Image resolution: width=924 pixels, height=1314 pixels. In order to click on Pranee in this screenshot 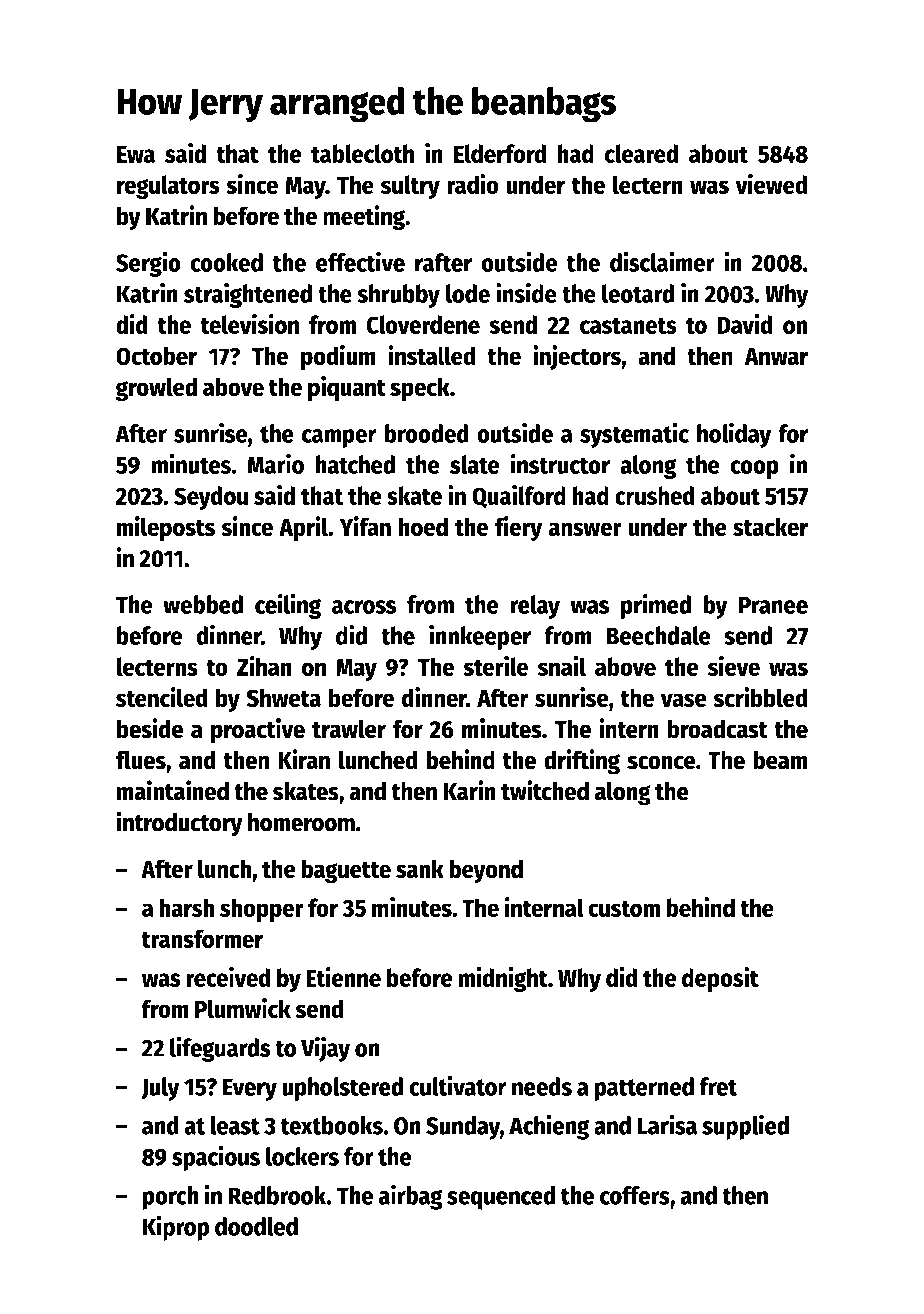, I will do `click(773, 605)`.
